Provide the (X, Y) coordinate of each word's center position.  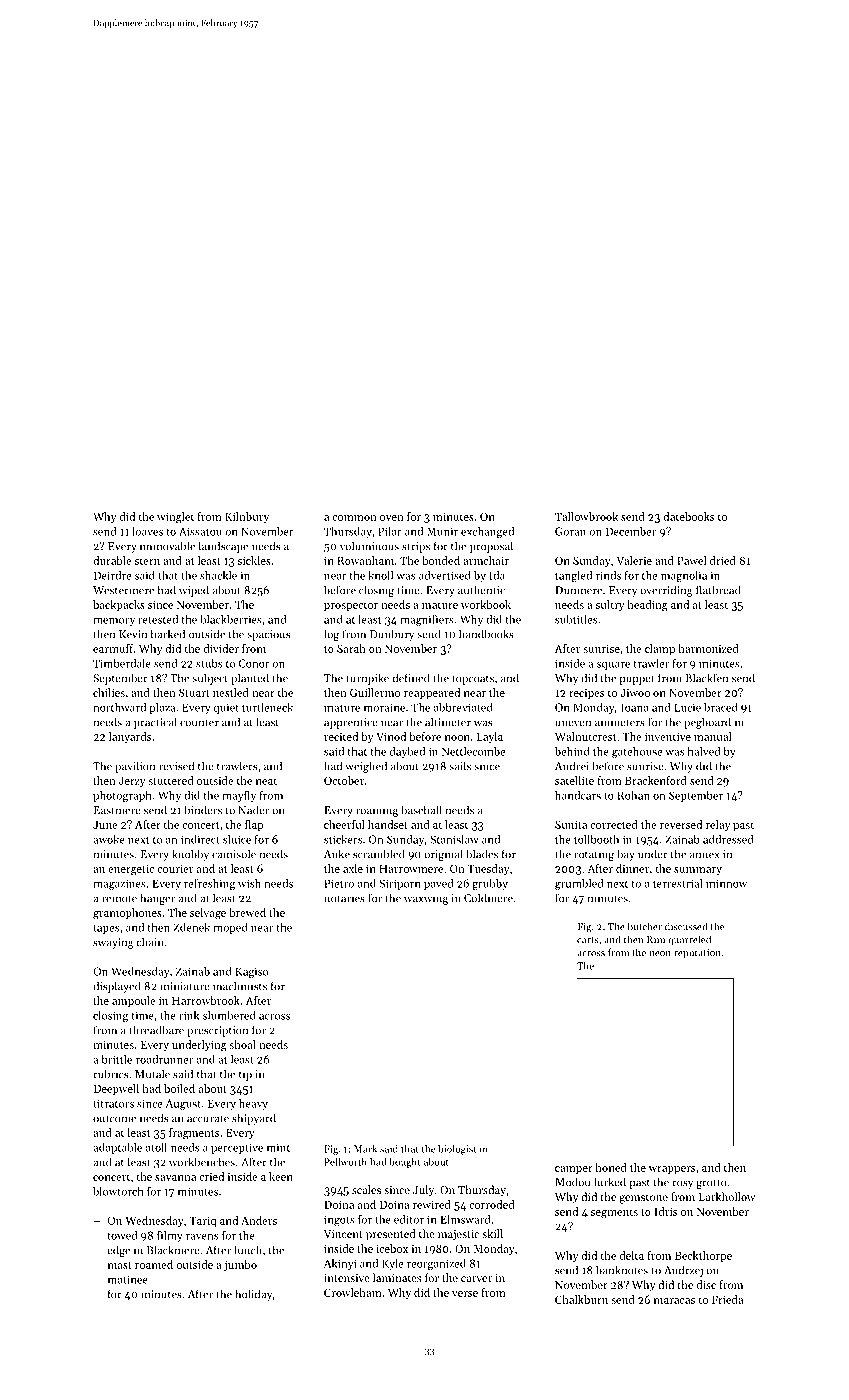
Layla (490, 737)
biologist (457, 1150)
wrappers (672, 1170)
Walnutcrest (585, 736)
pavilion (135, 767)
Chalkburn (581, 1299)
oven (392, 518)
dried (723, 560)
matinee (128, 1279)
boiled (179, 1088)
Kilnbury (247, 517)
